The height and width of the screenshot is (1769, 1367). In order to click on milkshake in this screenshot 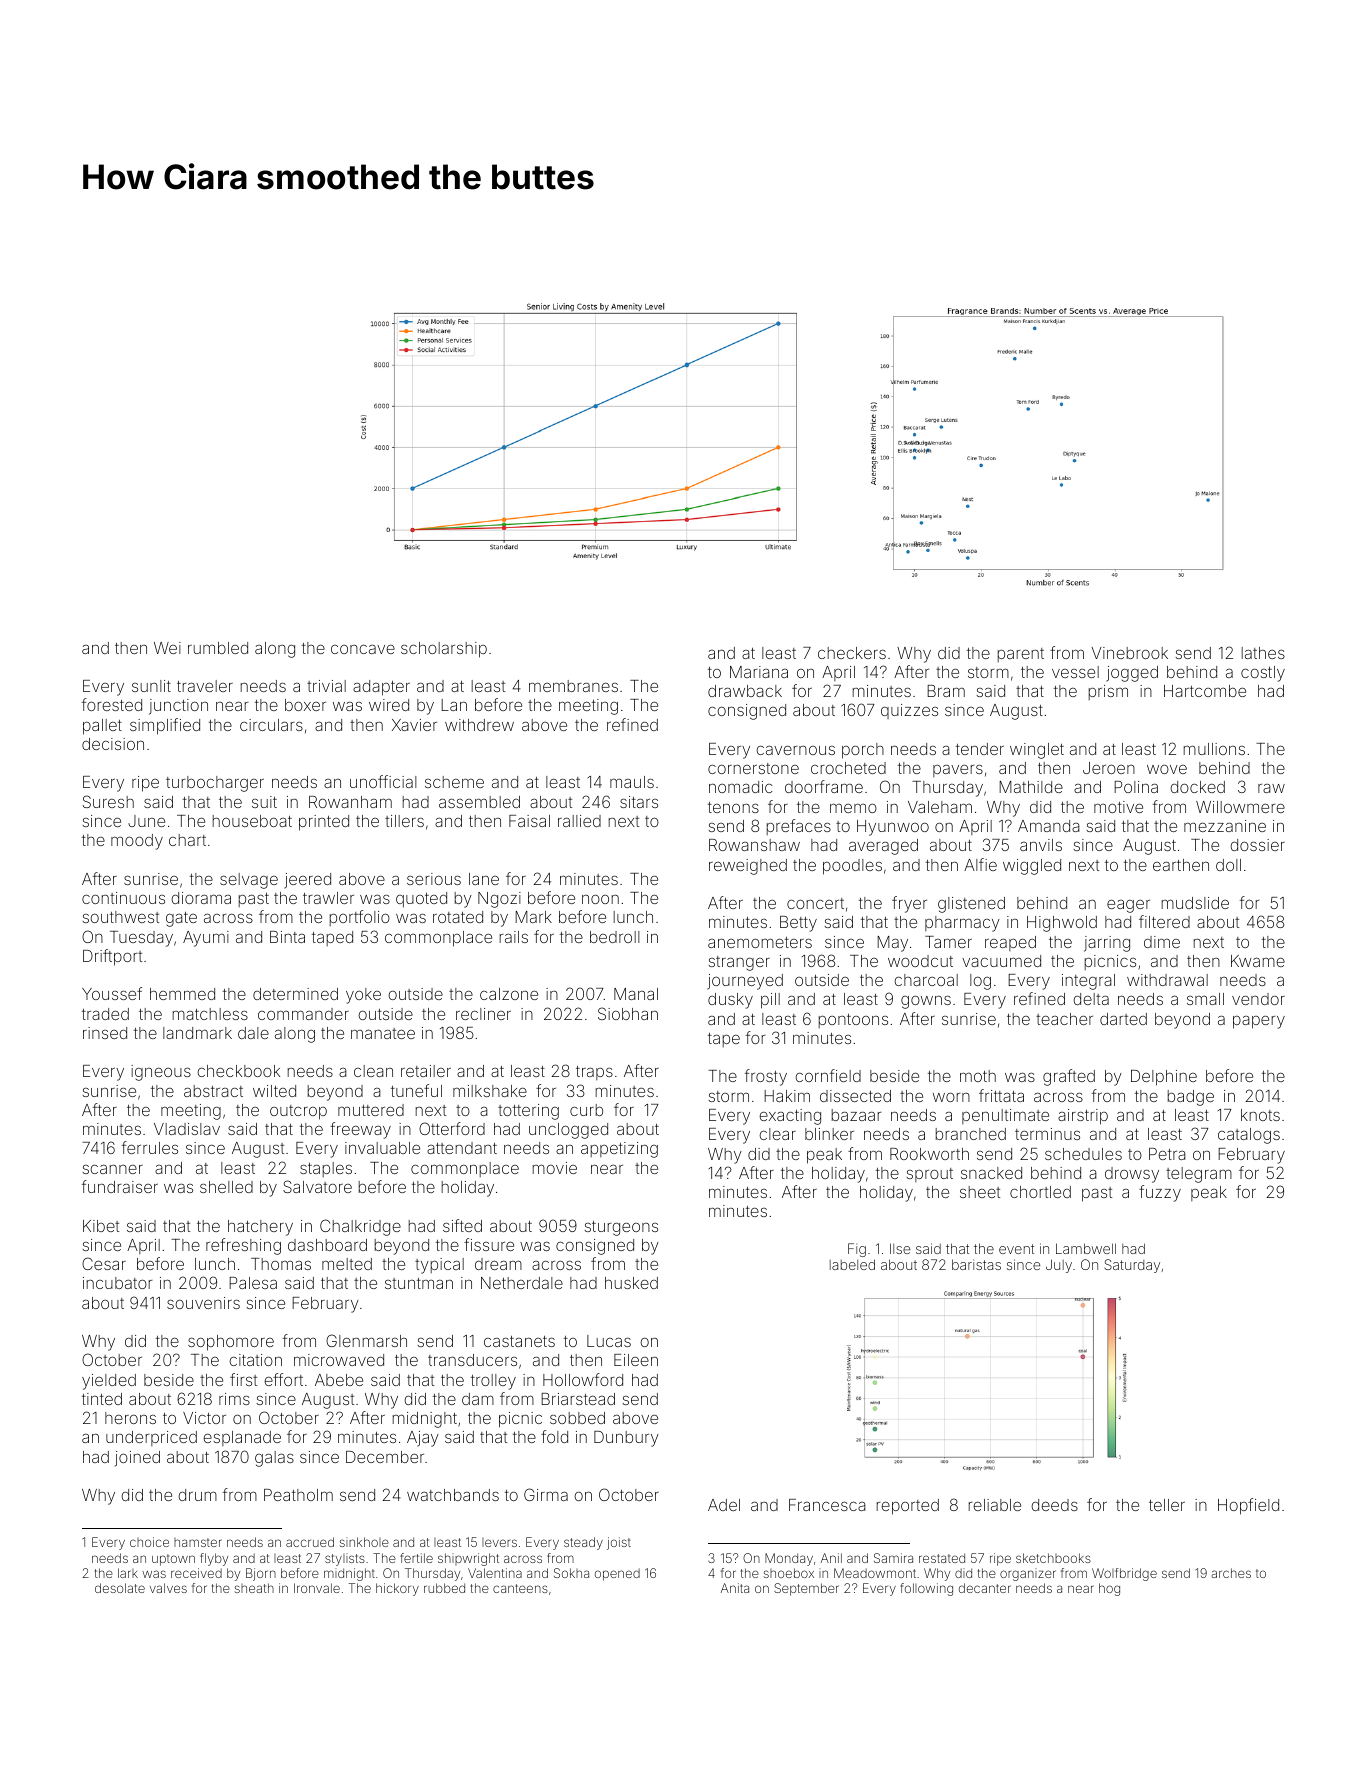, I will do `click(490, 1091)`.
